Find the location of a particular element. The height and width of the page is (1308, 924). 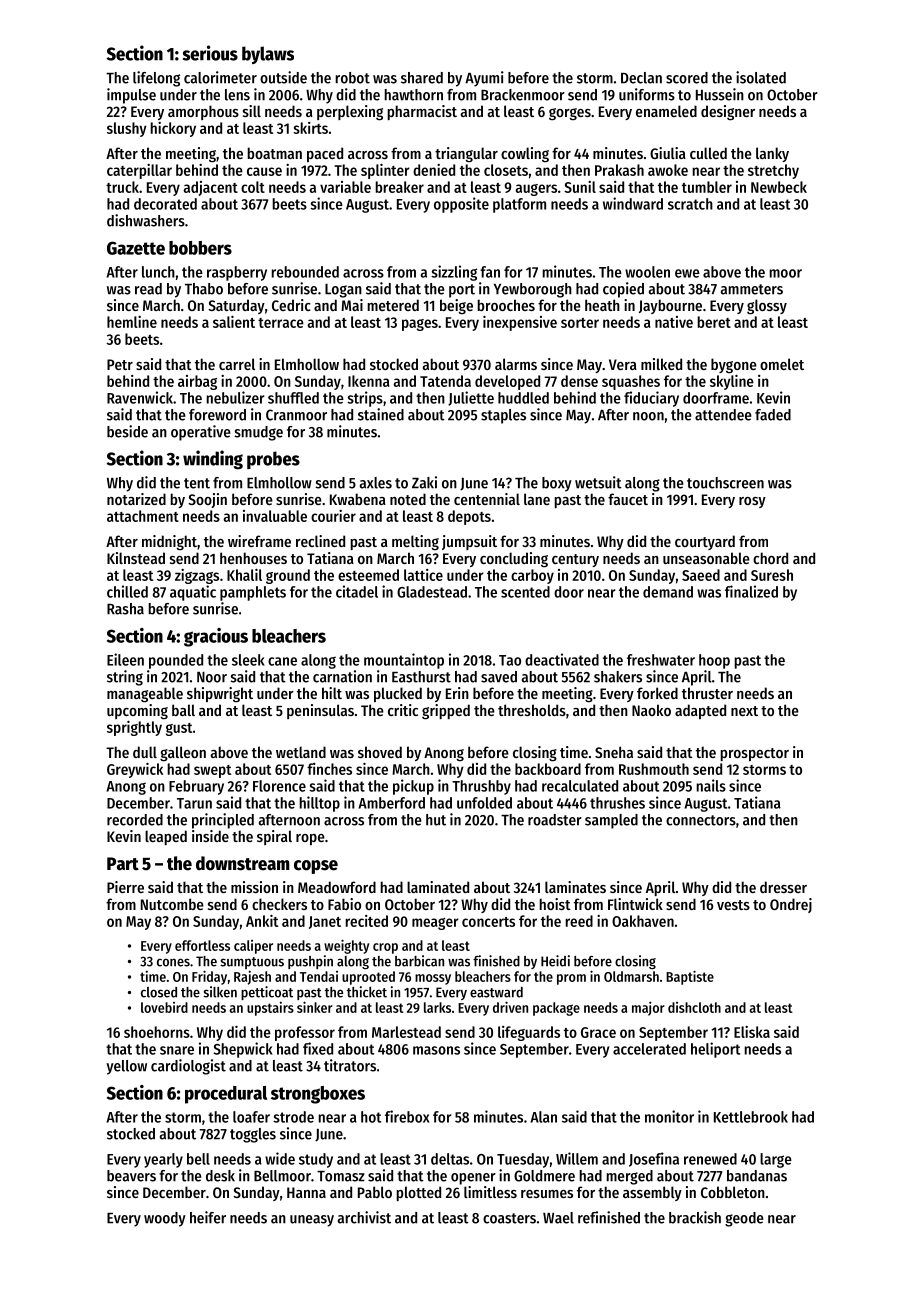

meager is located at coordinates (435, 924).
